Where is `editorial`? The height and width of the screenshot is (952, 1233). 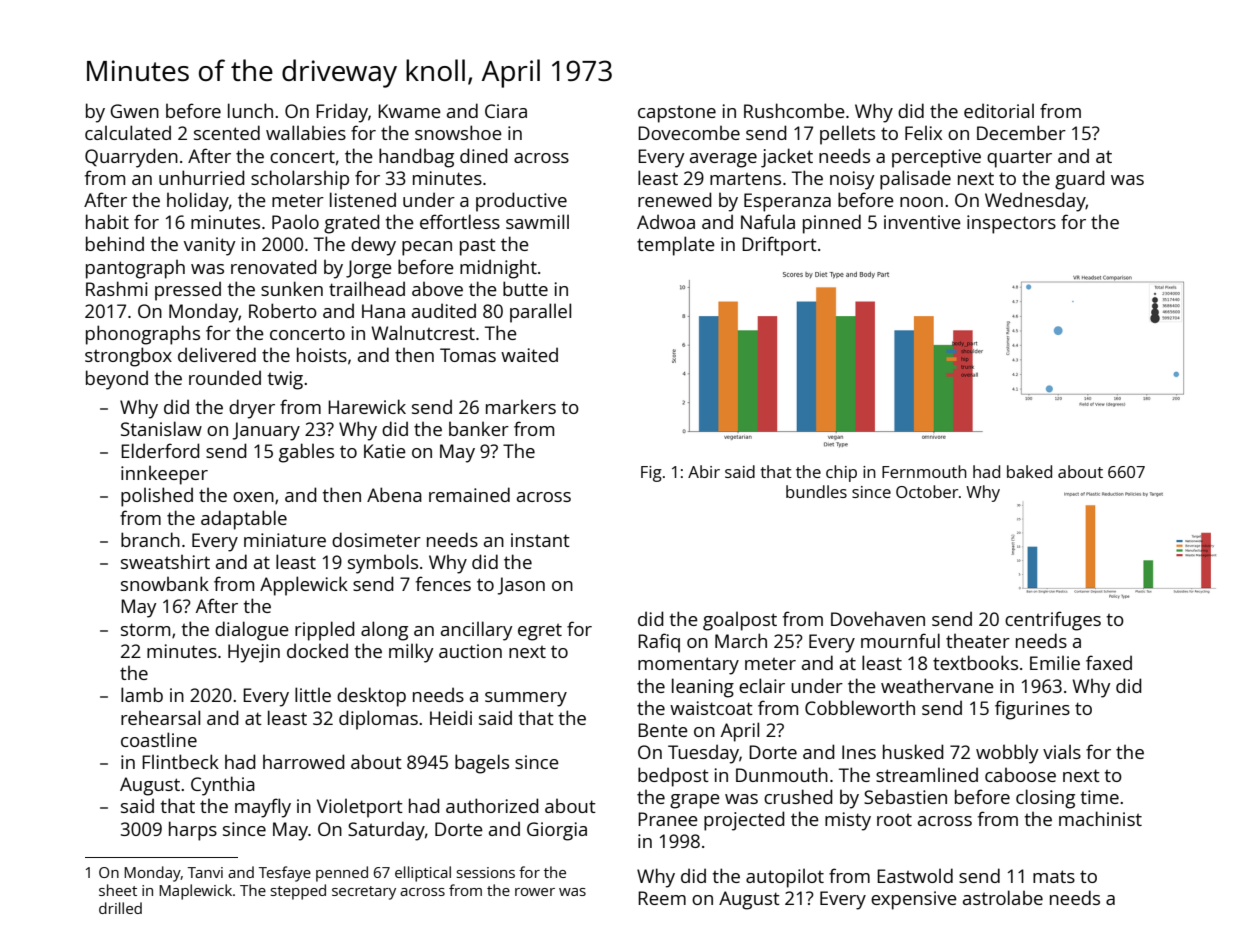
editorial is located at coordinates (999, 110).
